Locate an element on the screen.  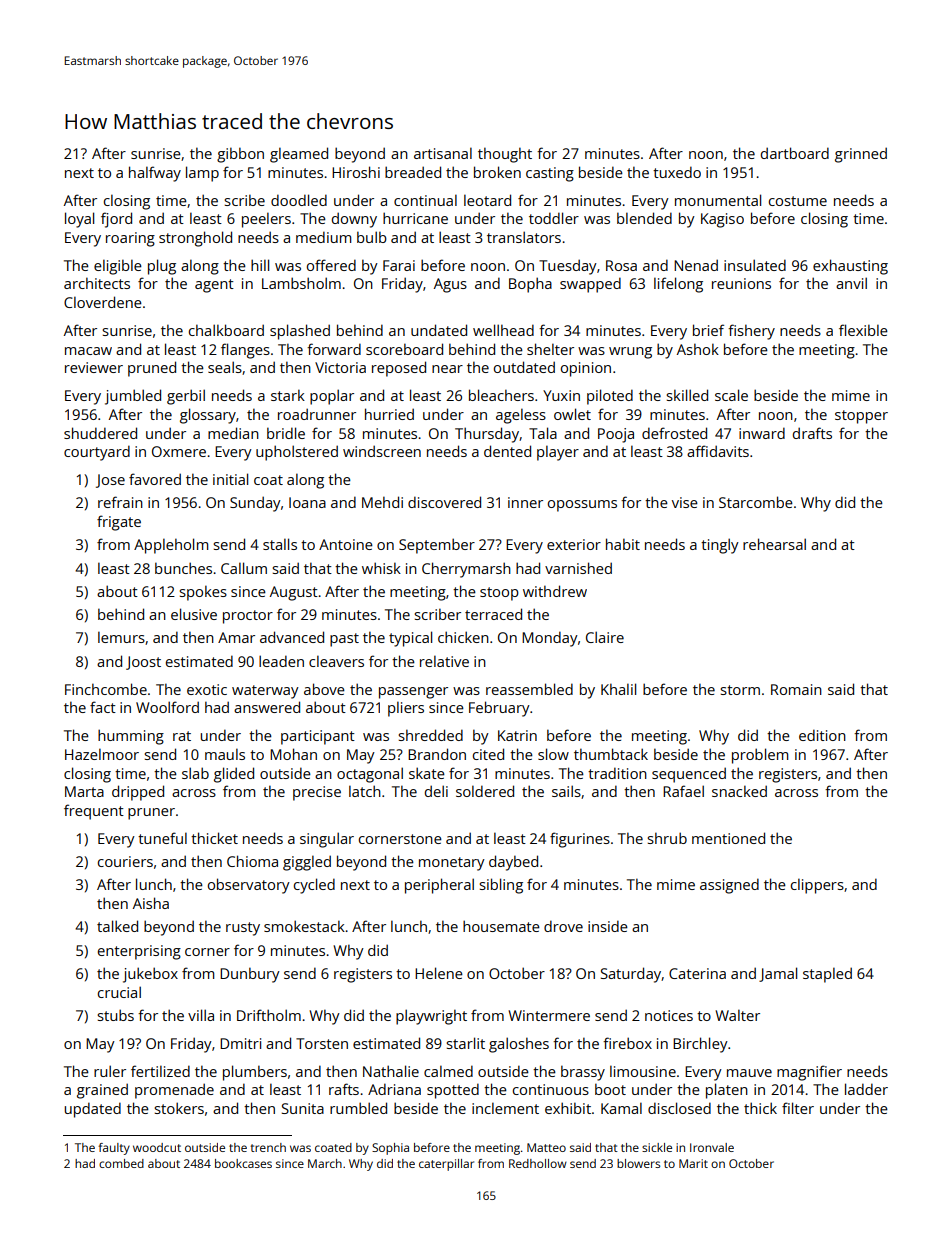
near is located at coordinates (447, 369).
